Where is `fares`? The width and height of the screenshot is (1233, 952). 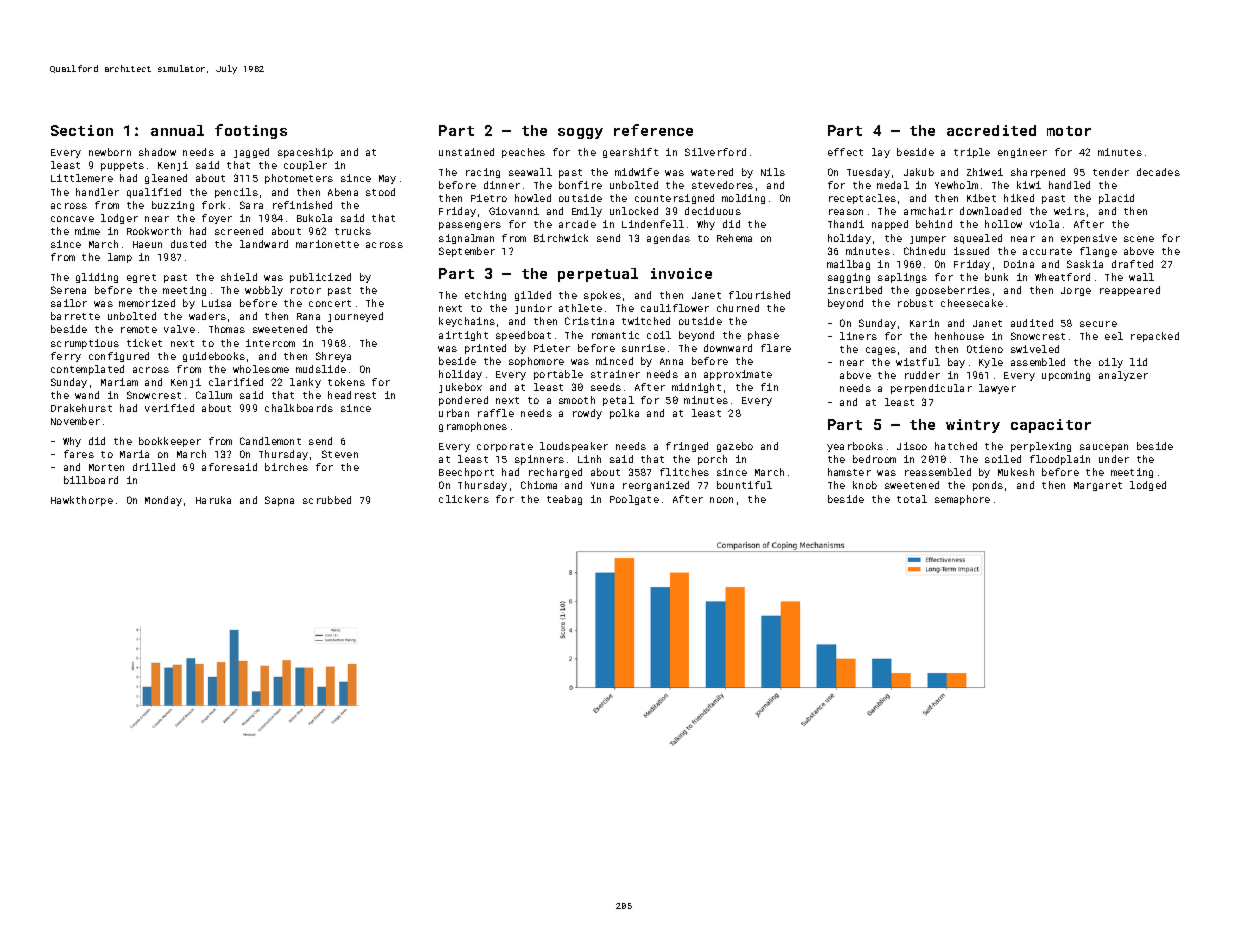
fares is located at coordinates (79, 454).
